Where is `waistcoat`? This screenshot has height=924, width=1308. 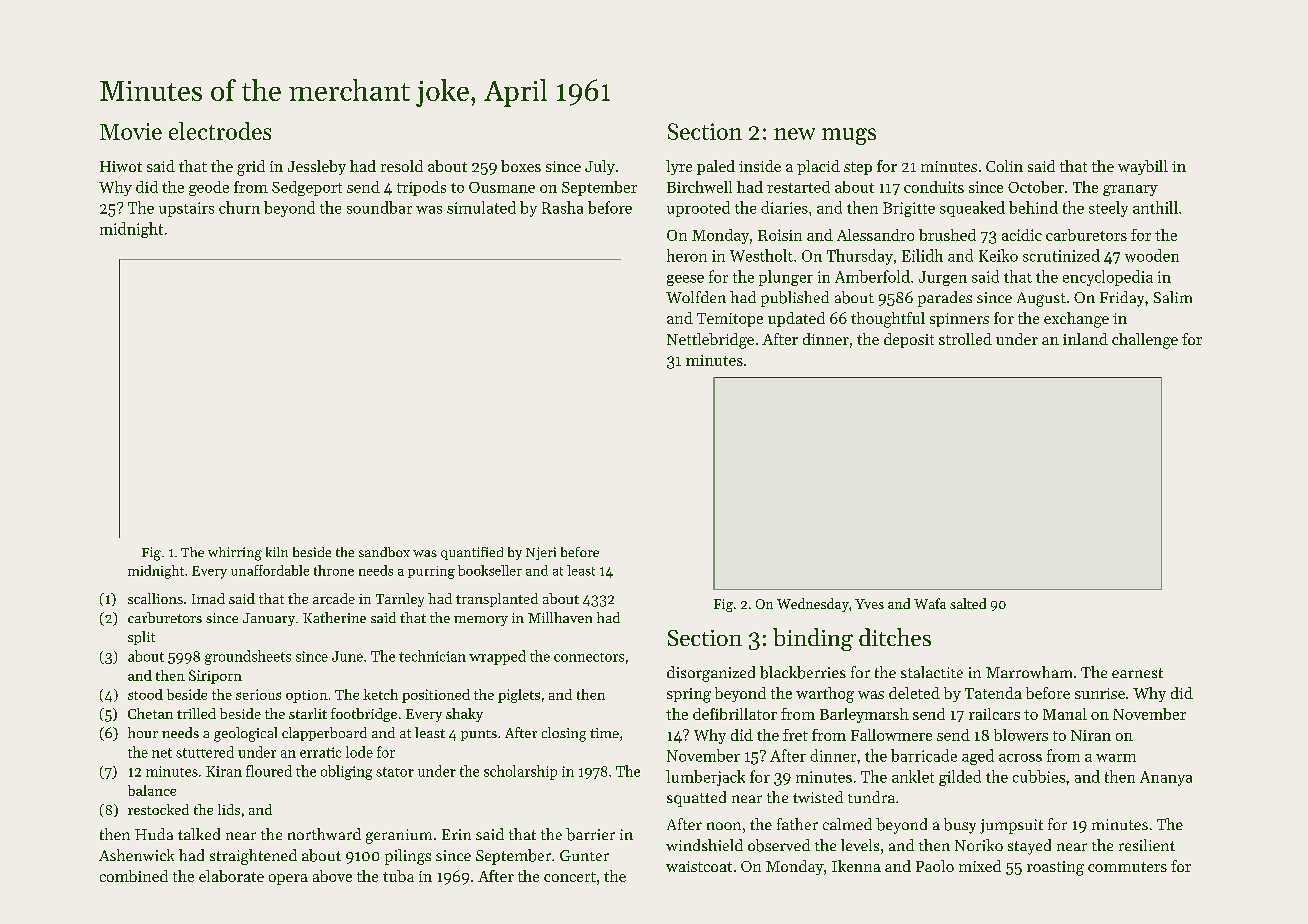
waistcoat is located at coordinates (699, 866).
